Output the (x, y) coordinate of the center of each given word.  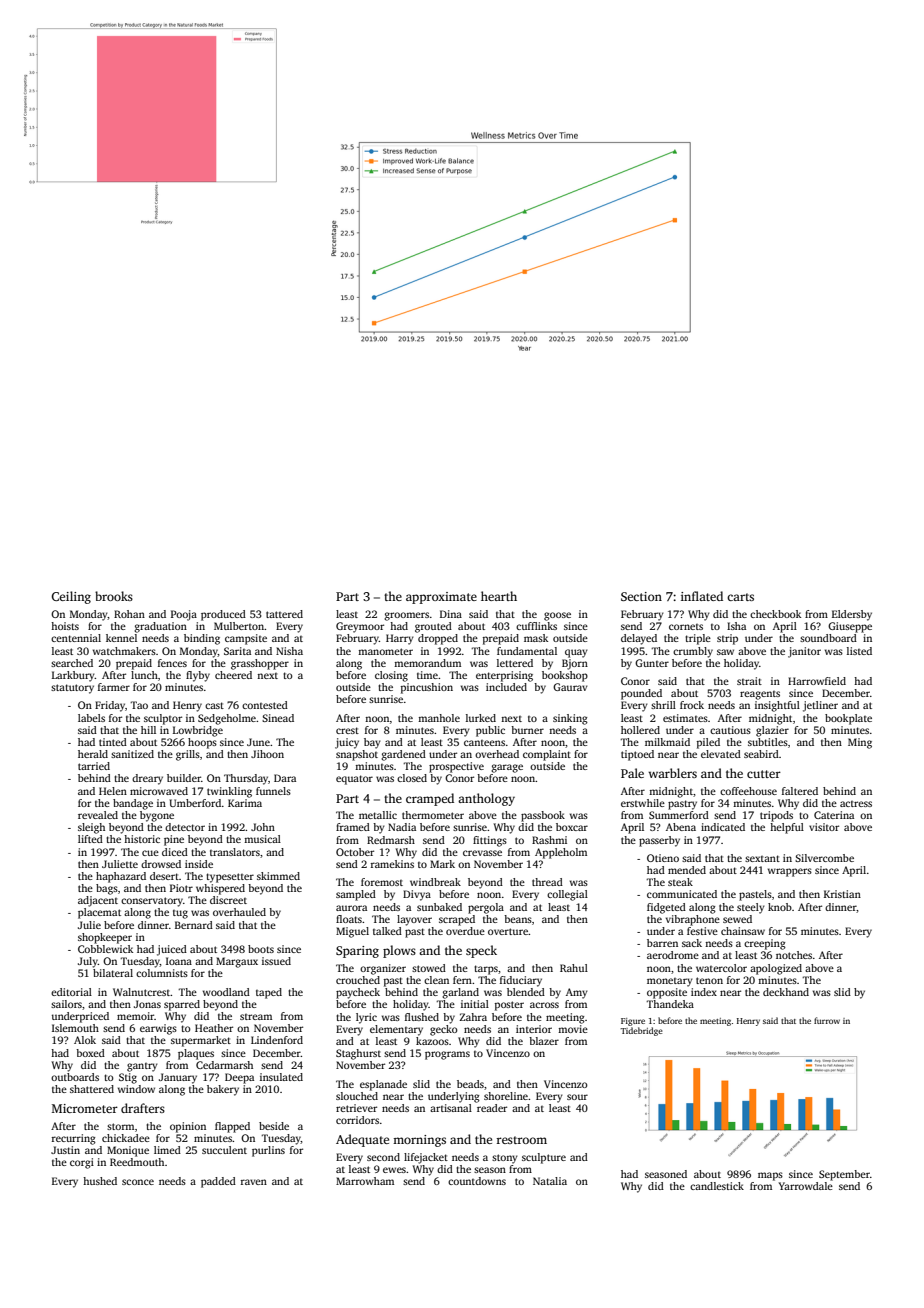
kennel (121, 638)
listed (859, 651)
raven (254, 1182)
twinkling (229, 792)
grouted (433, 627)
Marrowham (365, 1181)
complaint (547, 755)
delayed (639, 639)
